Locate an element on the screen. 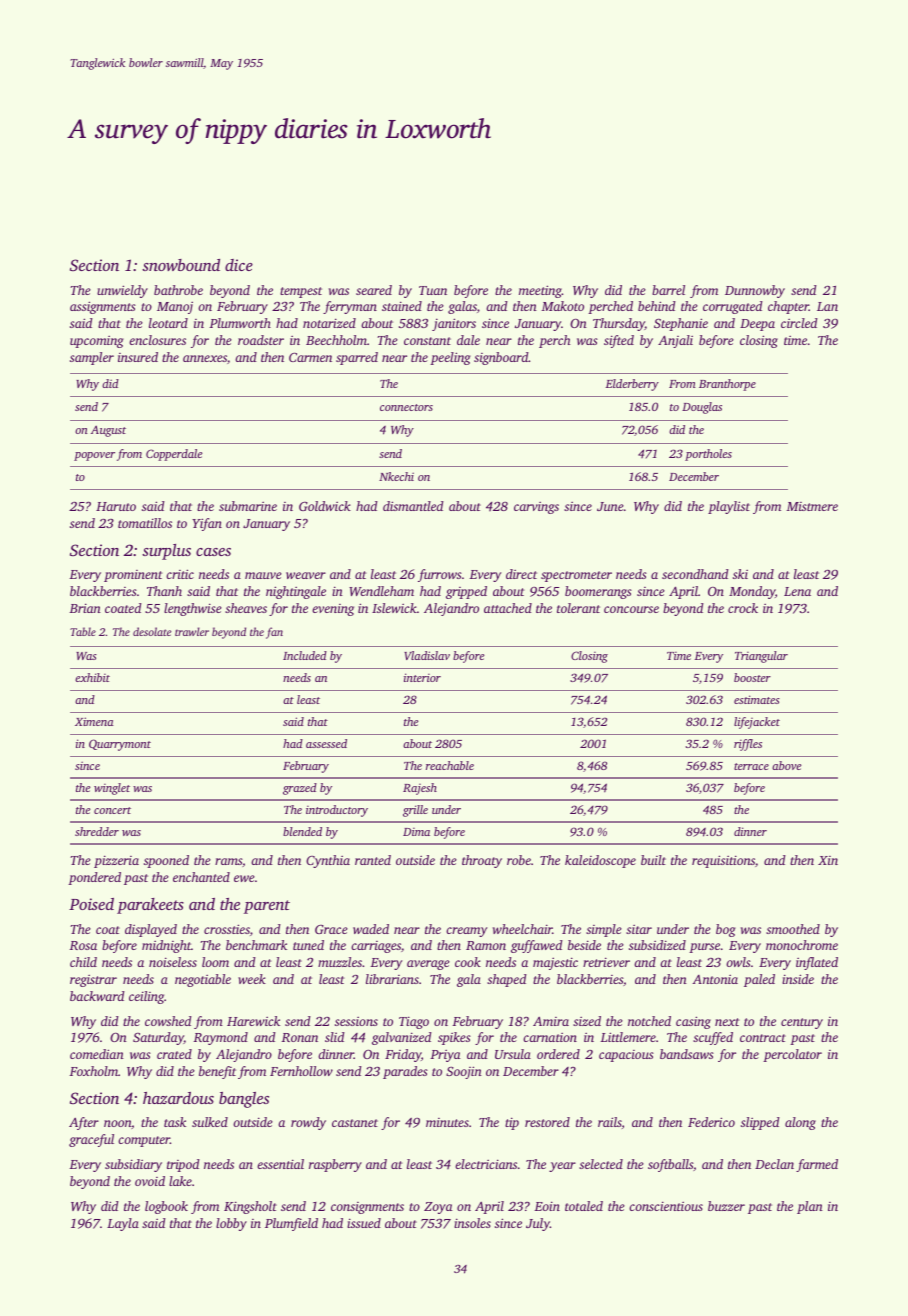 The image size is (908, 1316). dice is located at coordinates (239, 265).
